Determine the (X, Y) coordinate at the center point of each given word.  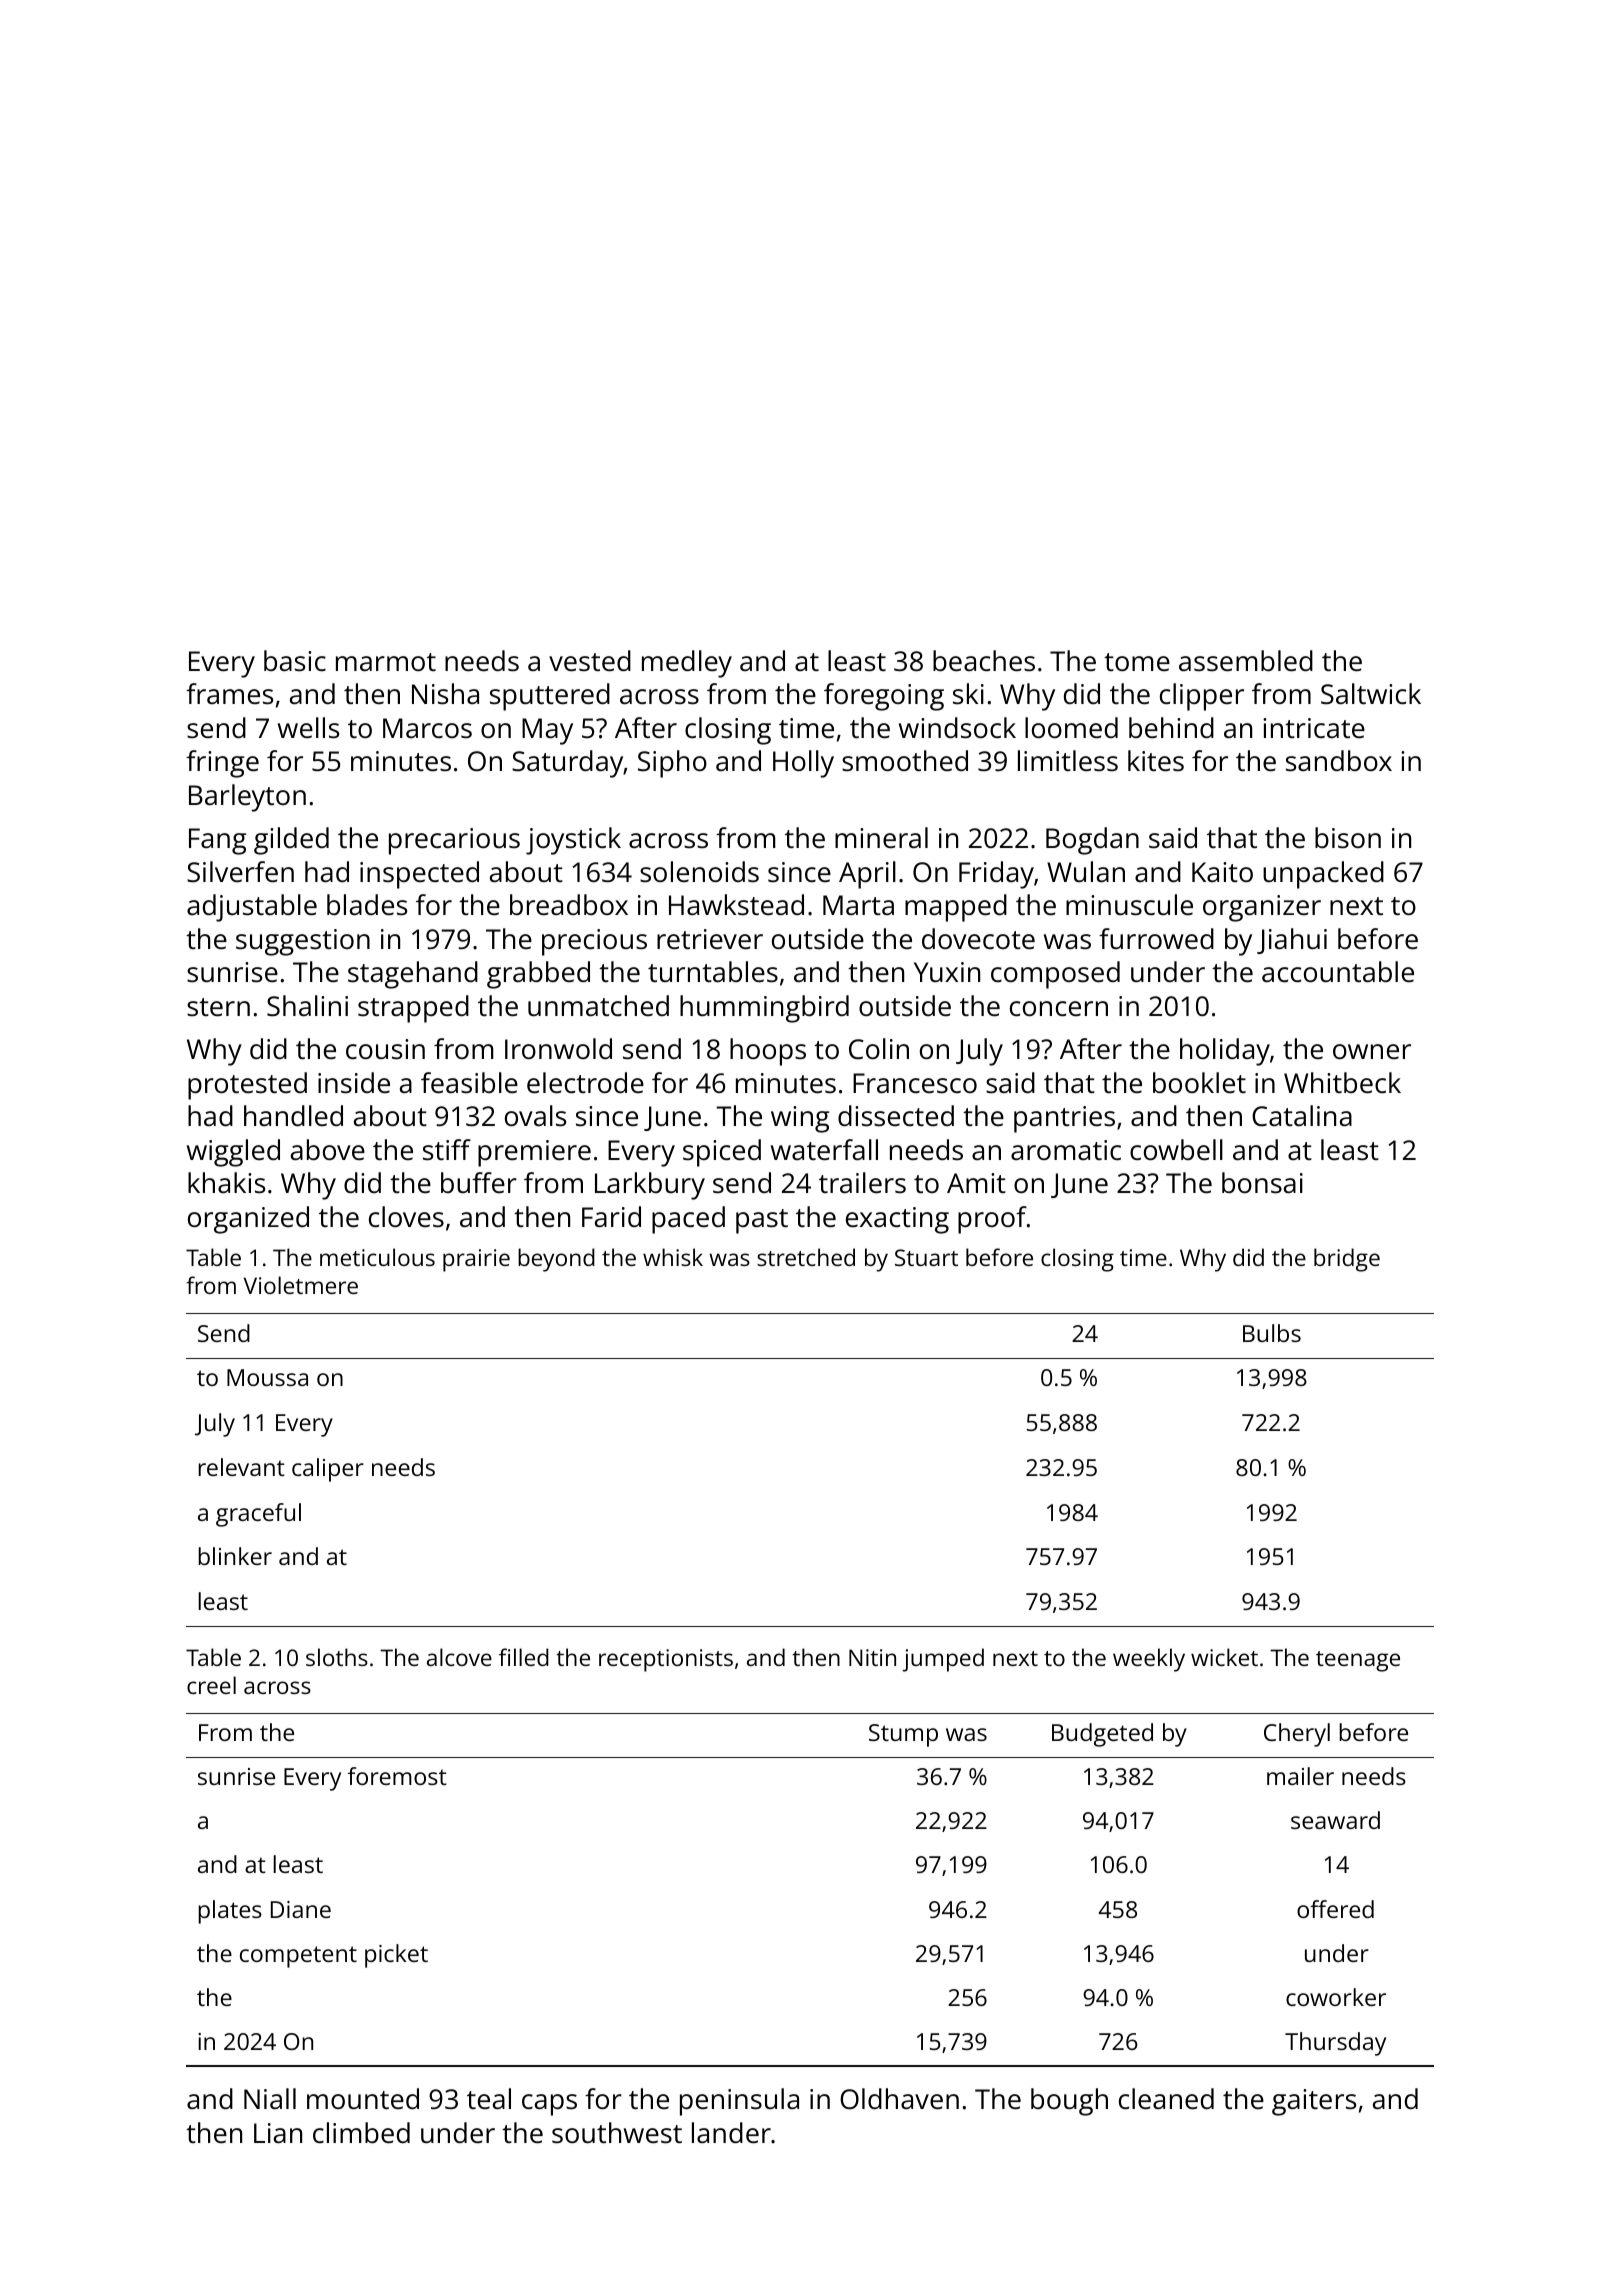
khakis (226, 1183)
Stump (903, 1735)
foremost (397, 1776)
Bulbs (1272, 1333)
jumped (943, 1660)
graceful (258, 1515)
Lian (278, 2133)
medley (687, 664)
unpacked (1323, 875)
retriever (710, 939)
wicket (1224, 1657)
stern (218, 1007)
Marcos (427, 728)
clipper (1202, 697)
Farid (611, 1216)
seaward (1335, 1820)
